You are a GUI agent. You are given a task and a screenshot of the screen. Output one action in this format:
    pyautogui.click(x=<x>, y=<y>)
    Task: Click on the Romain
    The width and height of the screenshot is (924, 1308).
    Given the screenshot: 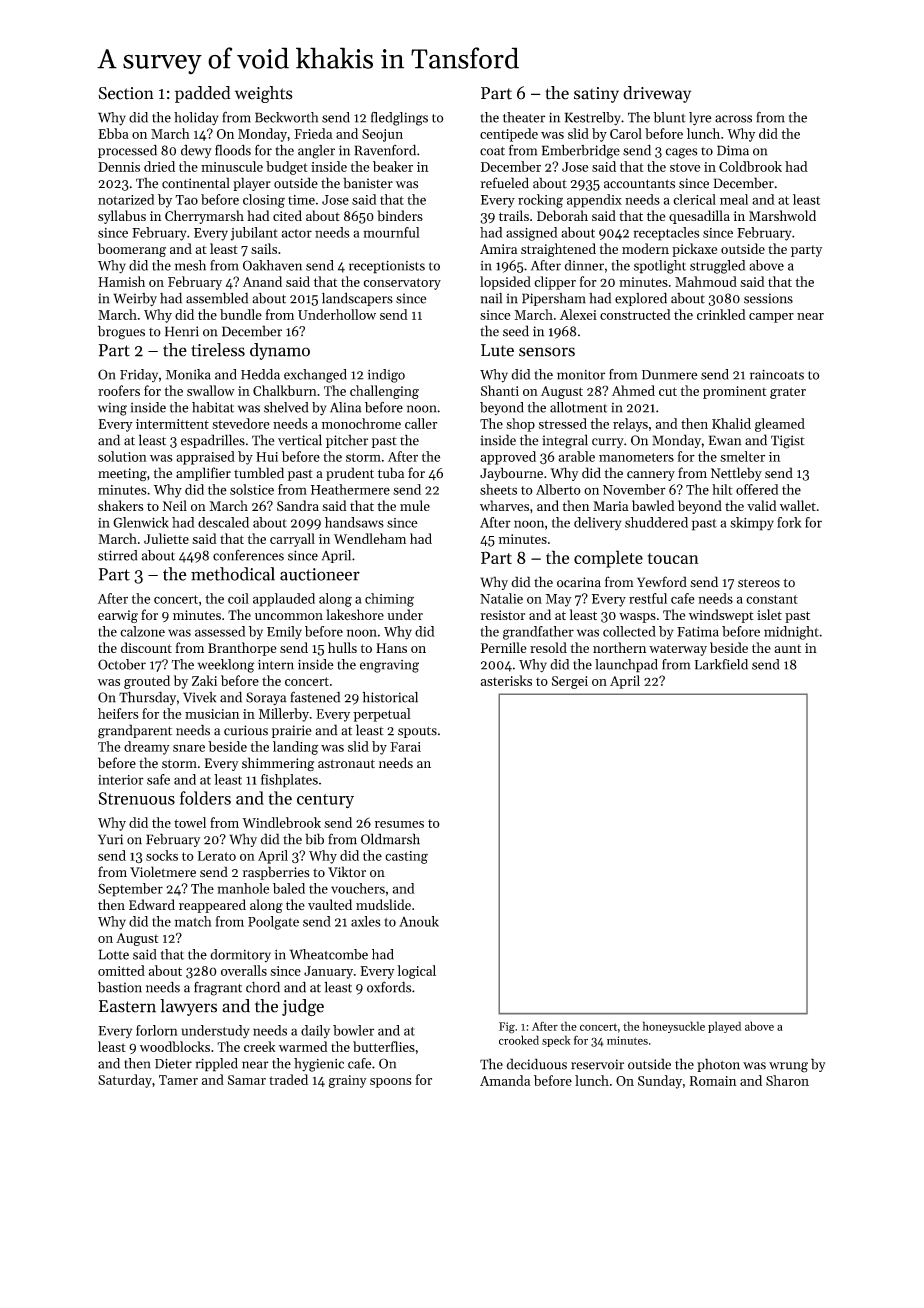 What is the action you would take?
    pyautogui.click(x=713, y=1081)
